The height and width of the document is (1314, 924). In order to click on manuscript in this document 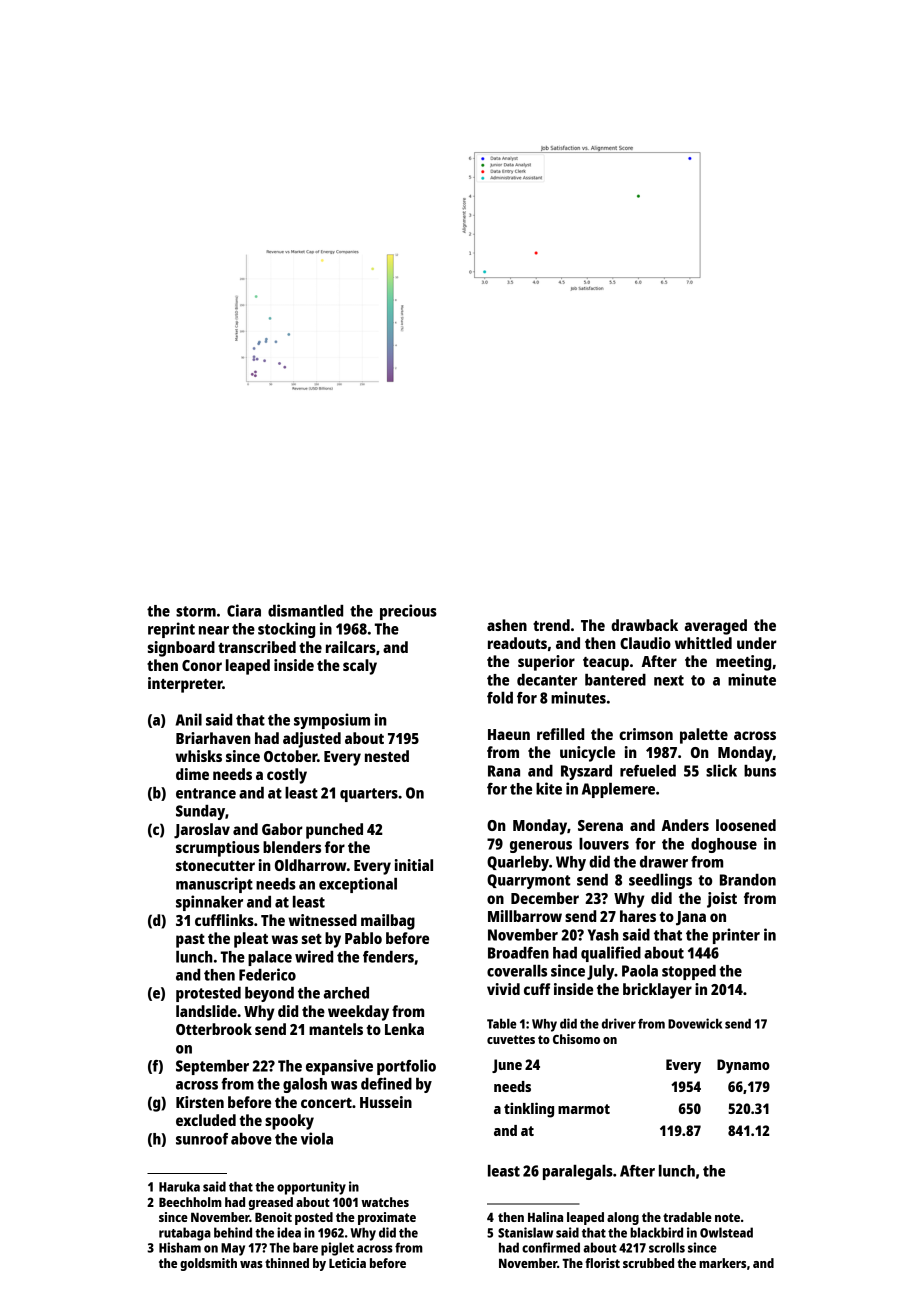, I will do `click(214, 885)`.
